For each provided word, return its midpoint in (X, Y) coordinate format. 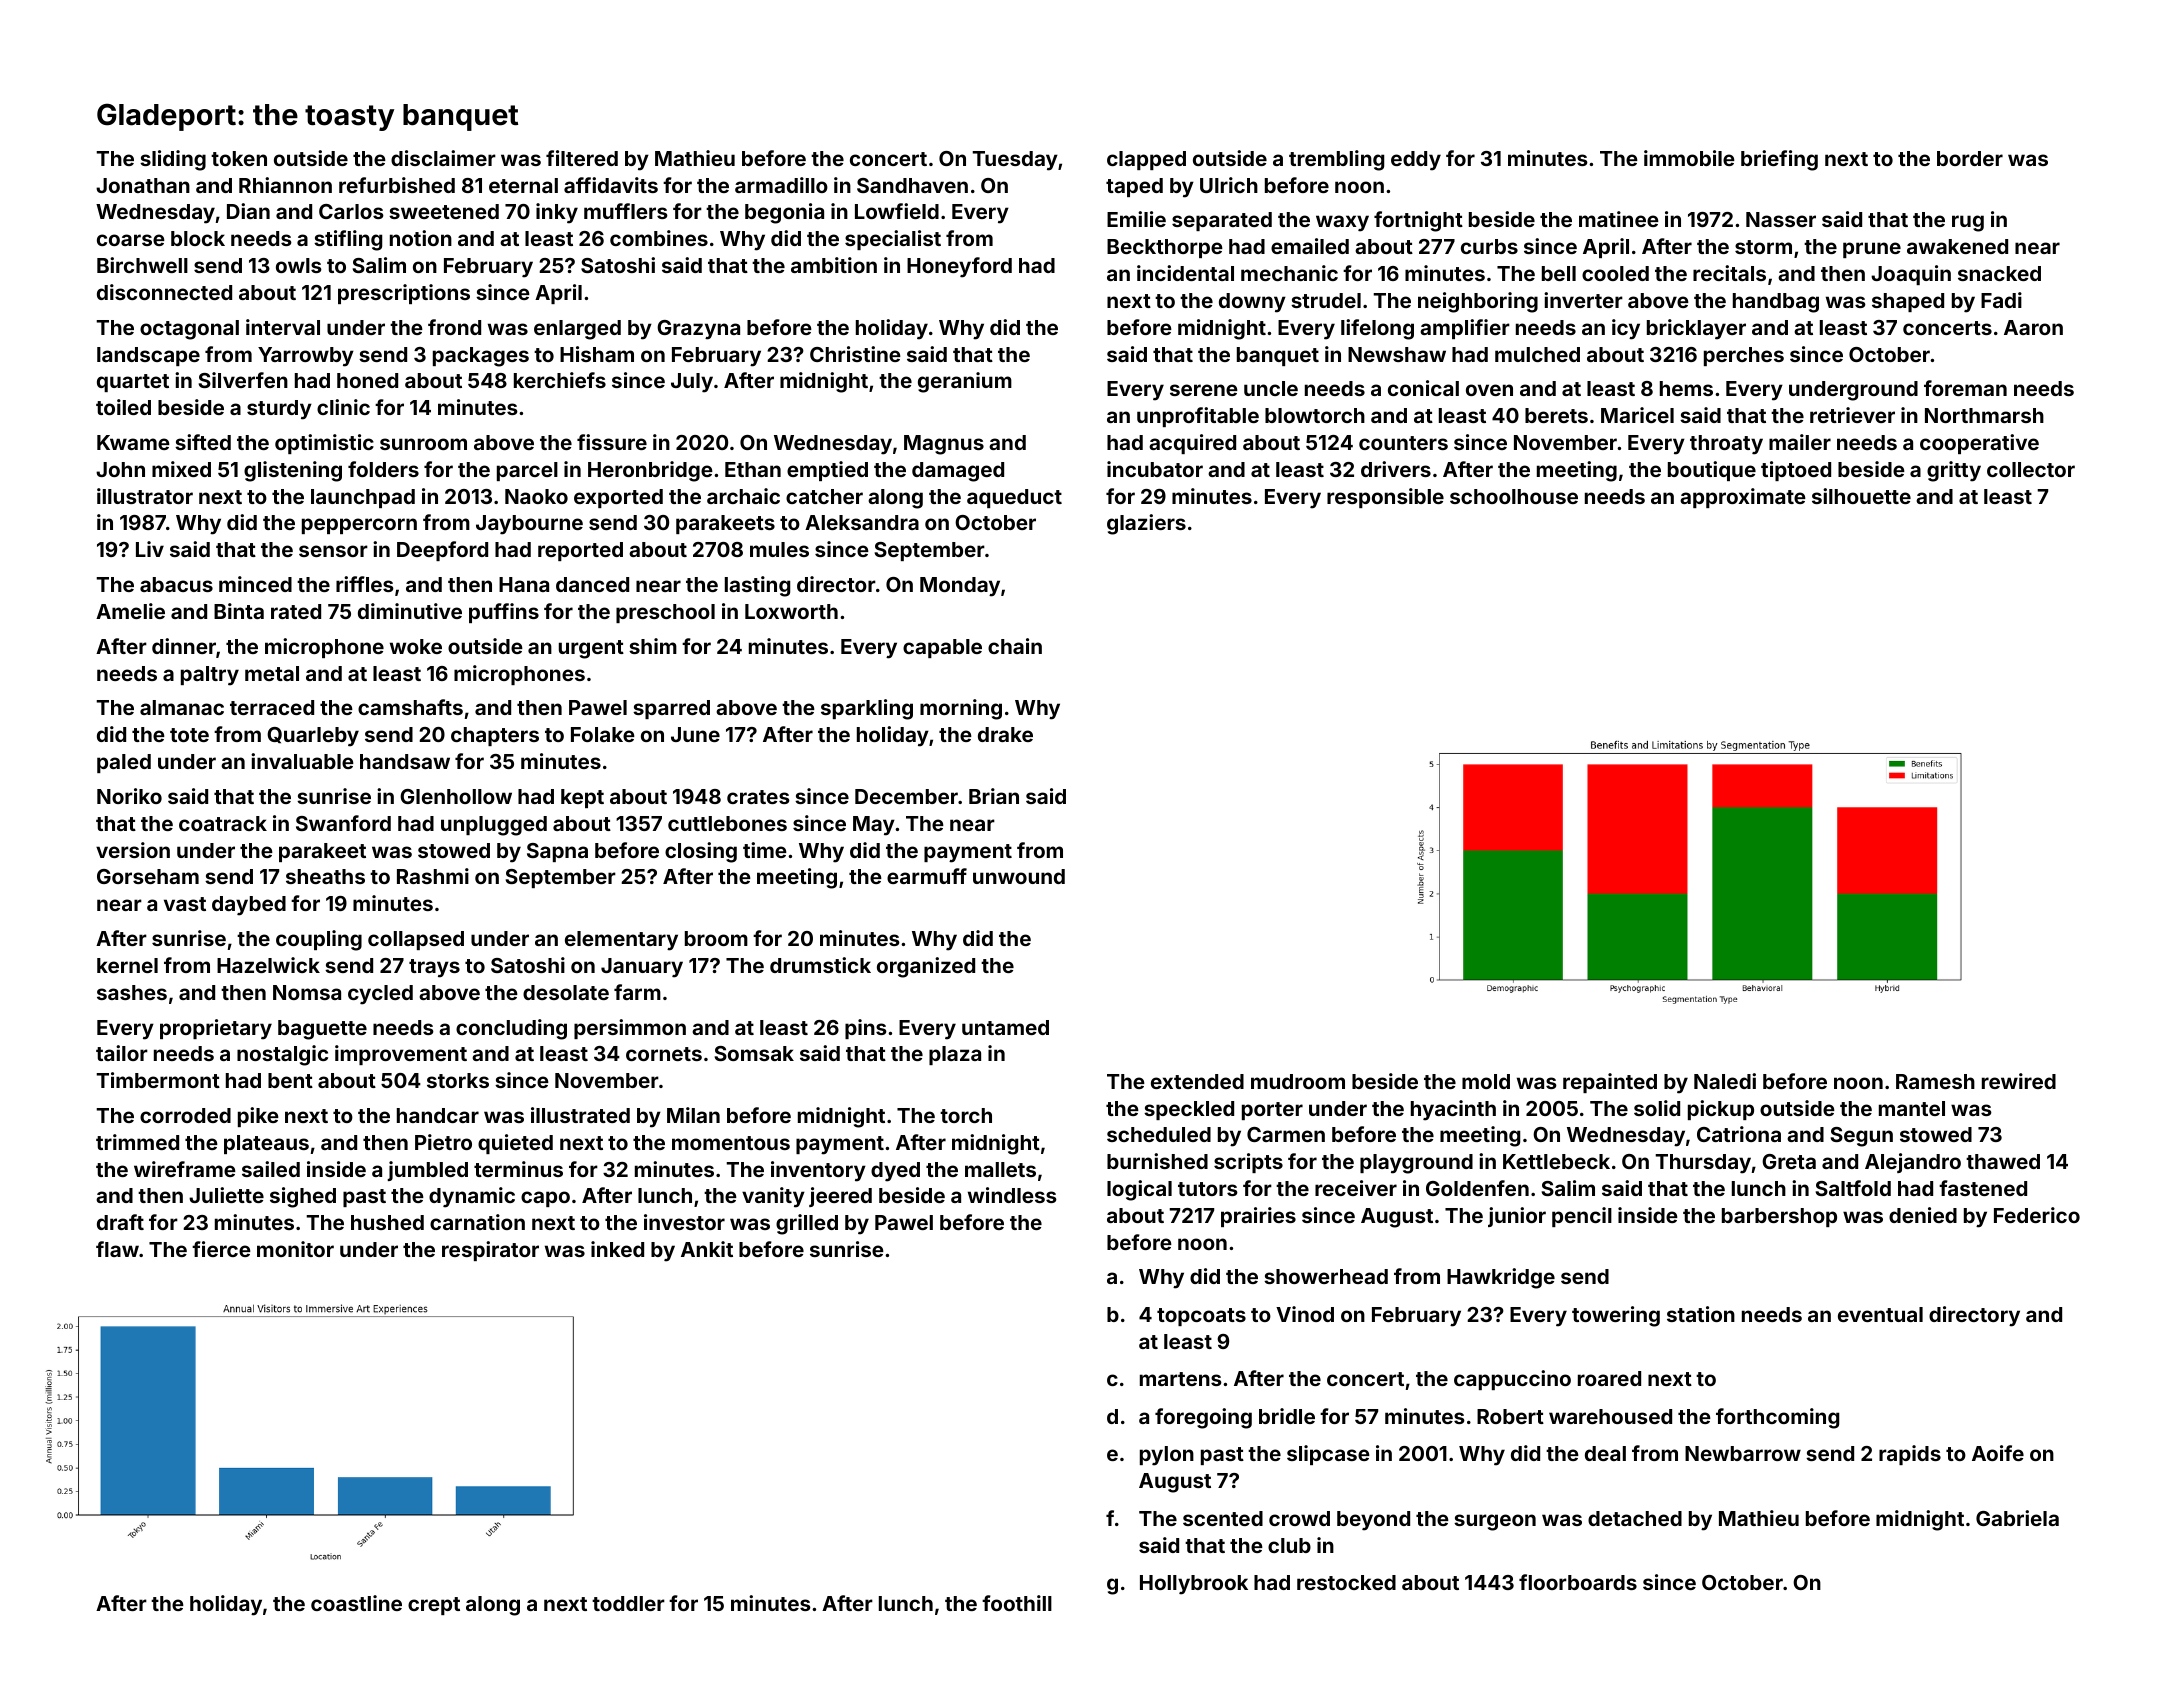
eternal (523, 185)
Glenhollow (456, 796)
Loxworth (791, 611)
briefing (1779, 160)
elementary (621, 941)
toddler (628, 1603)
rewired (2019, 1081)
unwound (1019, 876)
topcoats (1201, 1317)
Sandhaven (912, 185)
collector (2031, 469)
